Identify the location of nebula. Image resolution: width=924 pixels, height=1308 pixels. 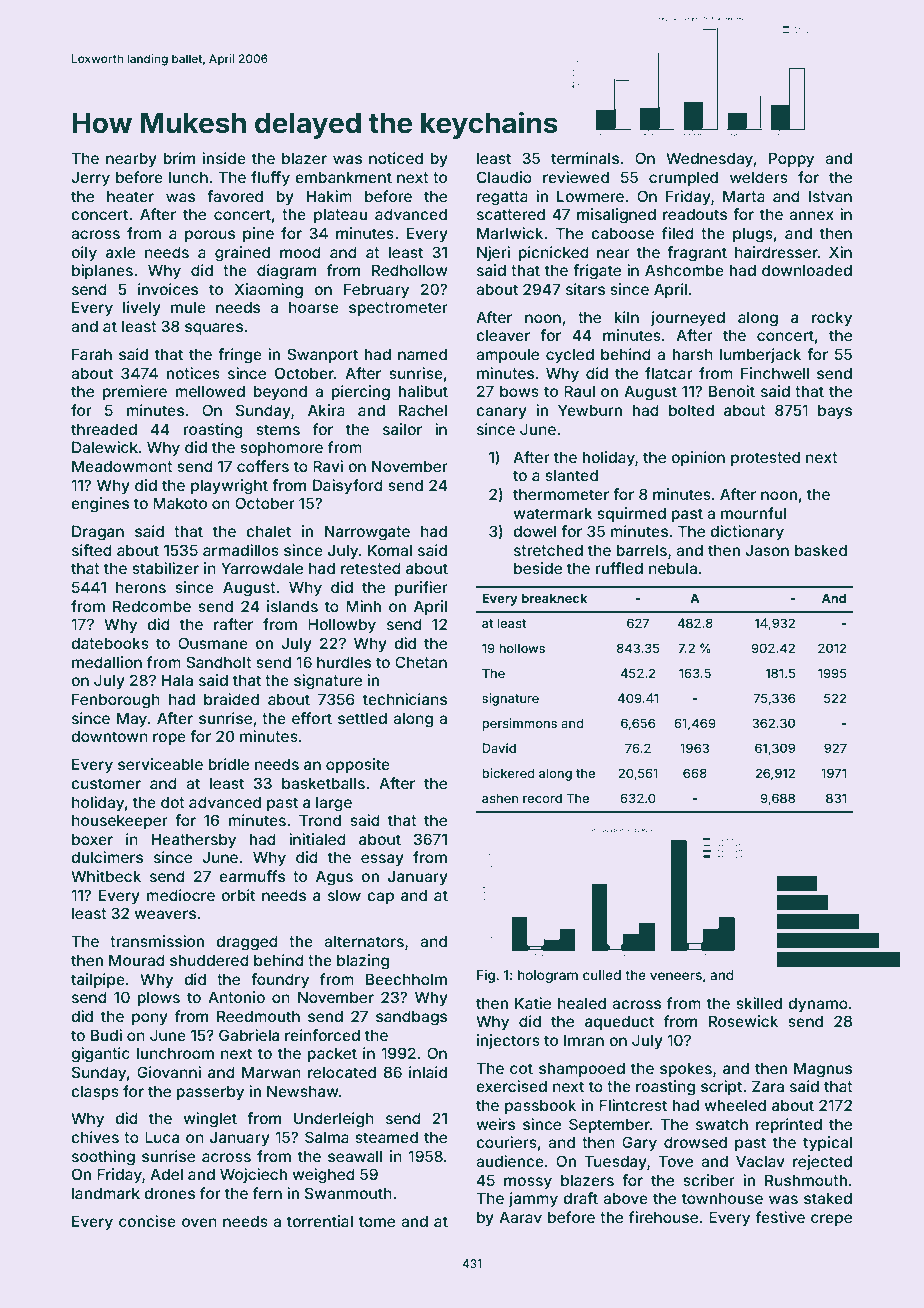
(673, 568).
